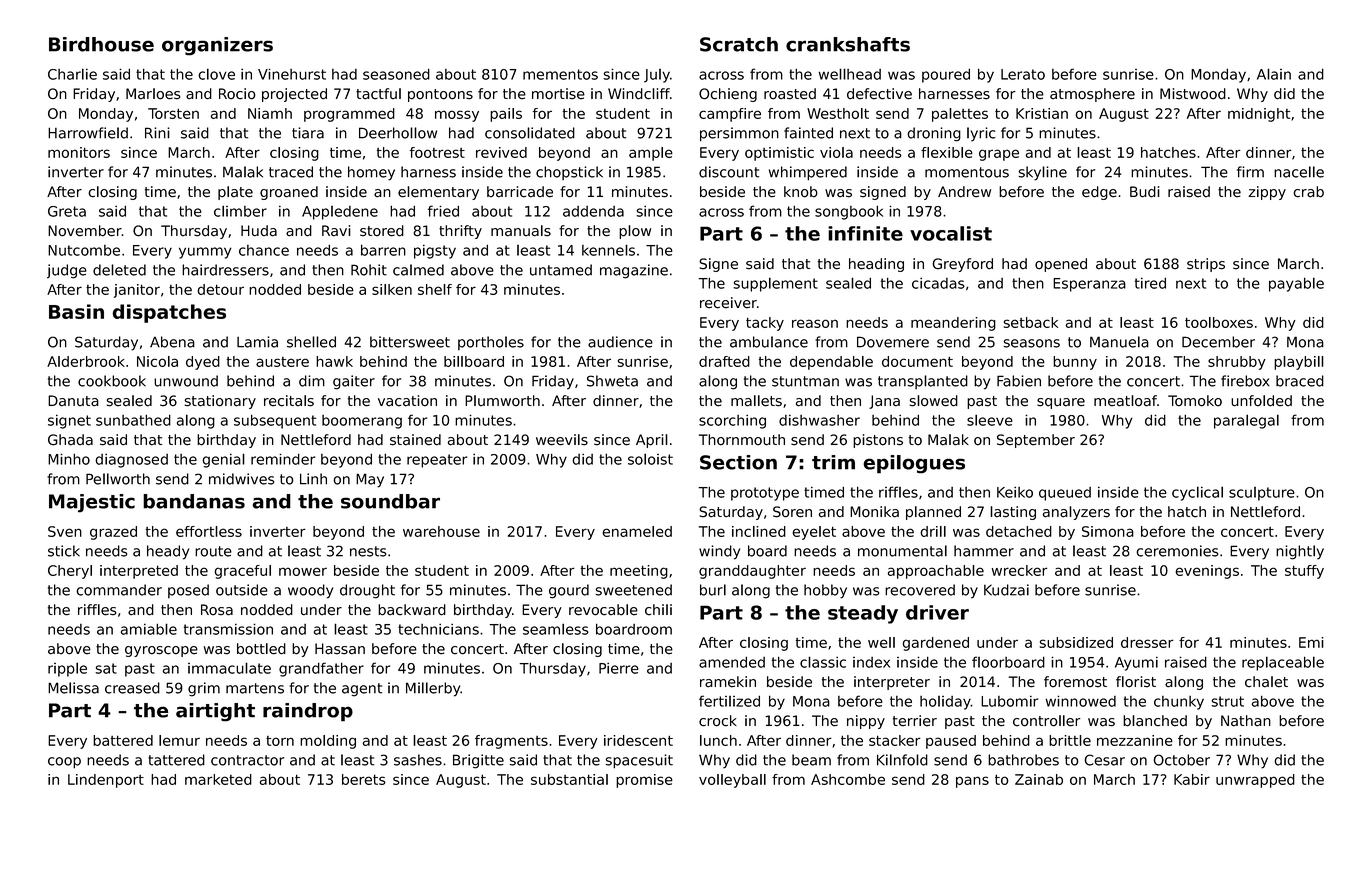 The width and height of the image is (1372, 887). What do you see at coordinates (119, 590) in the image?
I see `commander` at bounding box center [119, 590].
